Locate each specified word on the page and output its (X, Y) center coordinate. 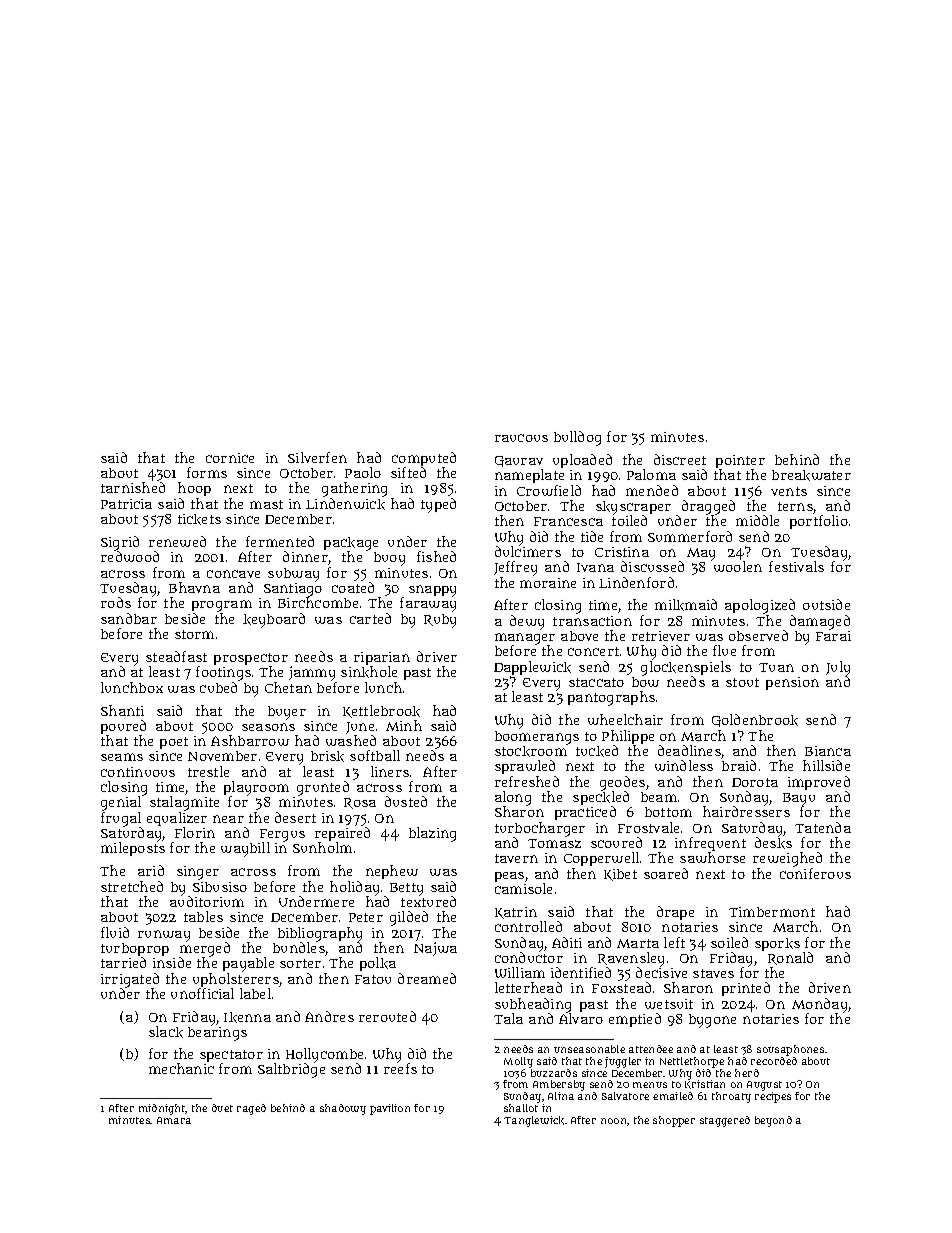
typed (438, 505)
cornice (230, 458)
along (513, 799)
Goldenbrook (755, 720)
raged (251, 1109)
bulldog (577, 438)
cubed (218, 687)
